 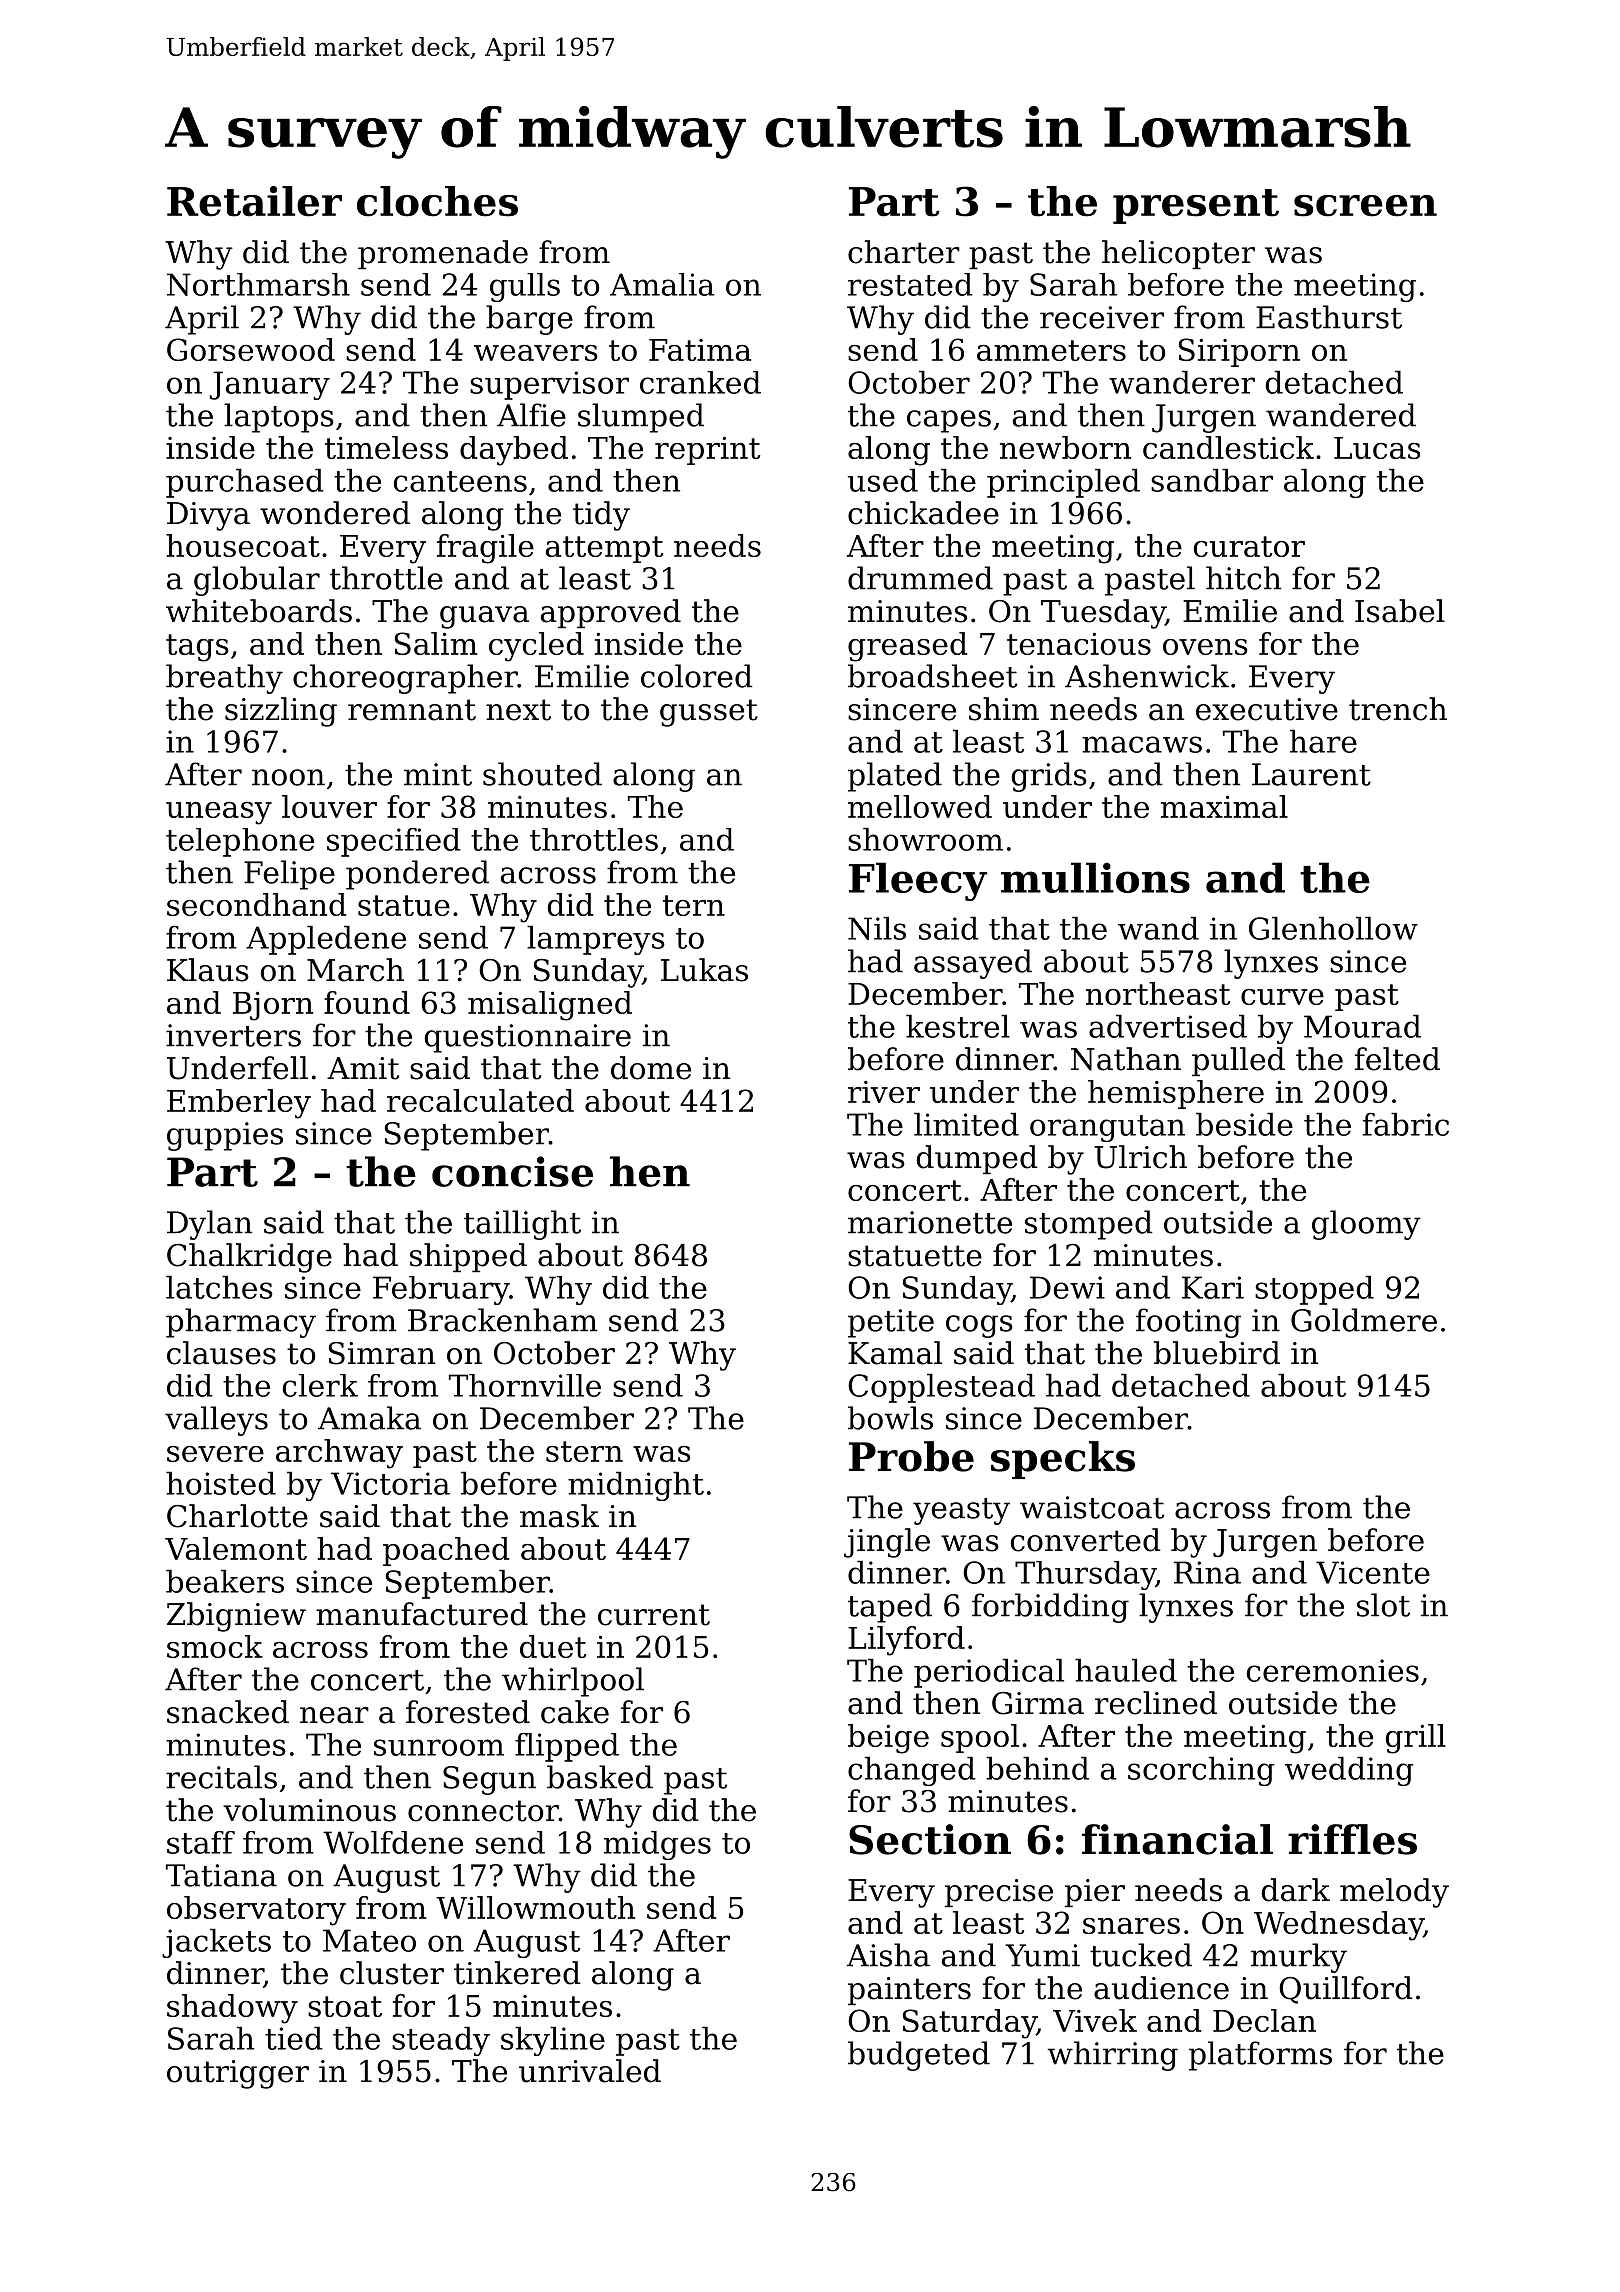 I want to click on midges, so click(x=657, y=1845).
